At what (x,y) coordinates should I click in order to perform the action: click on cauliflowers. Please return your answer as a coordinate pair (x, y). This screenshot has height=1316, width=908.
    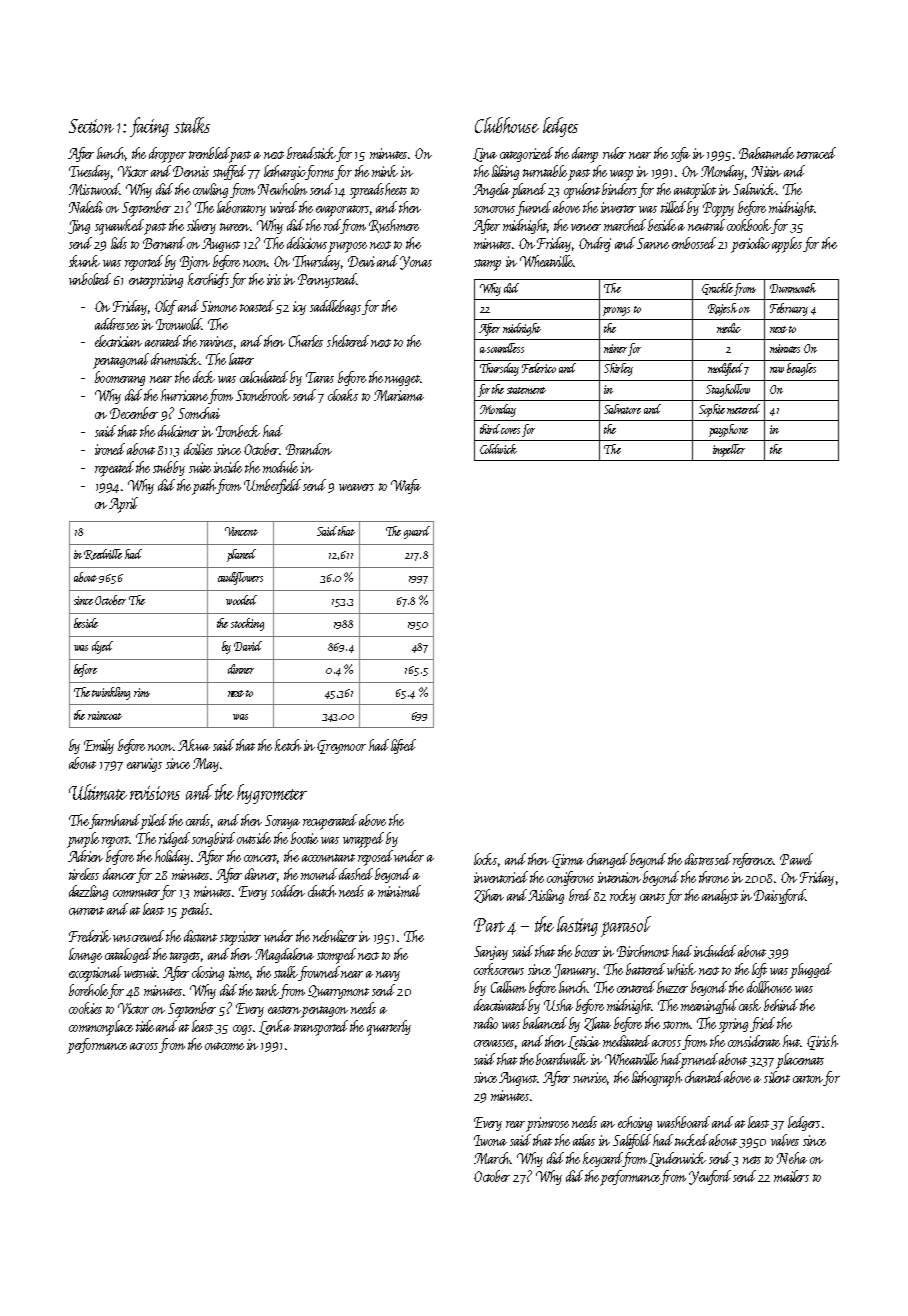
    Looking at the image, I should click on (240, 578).
